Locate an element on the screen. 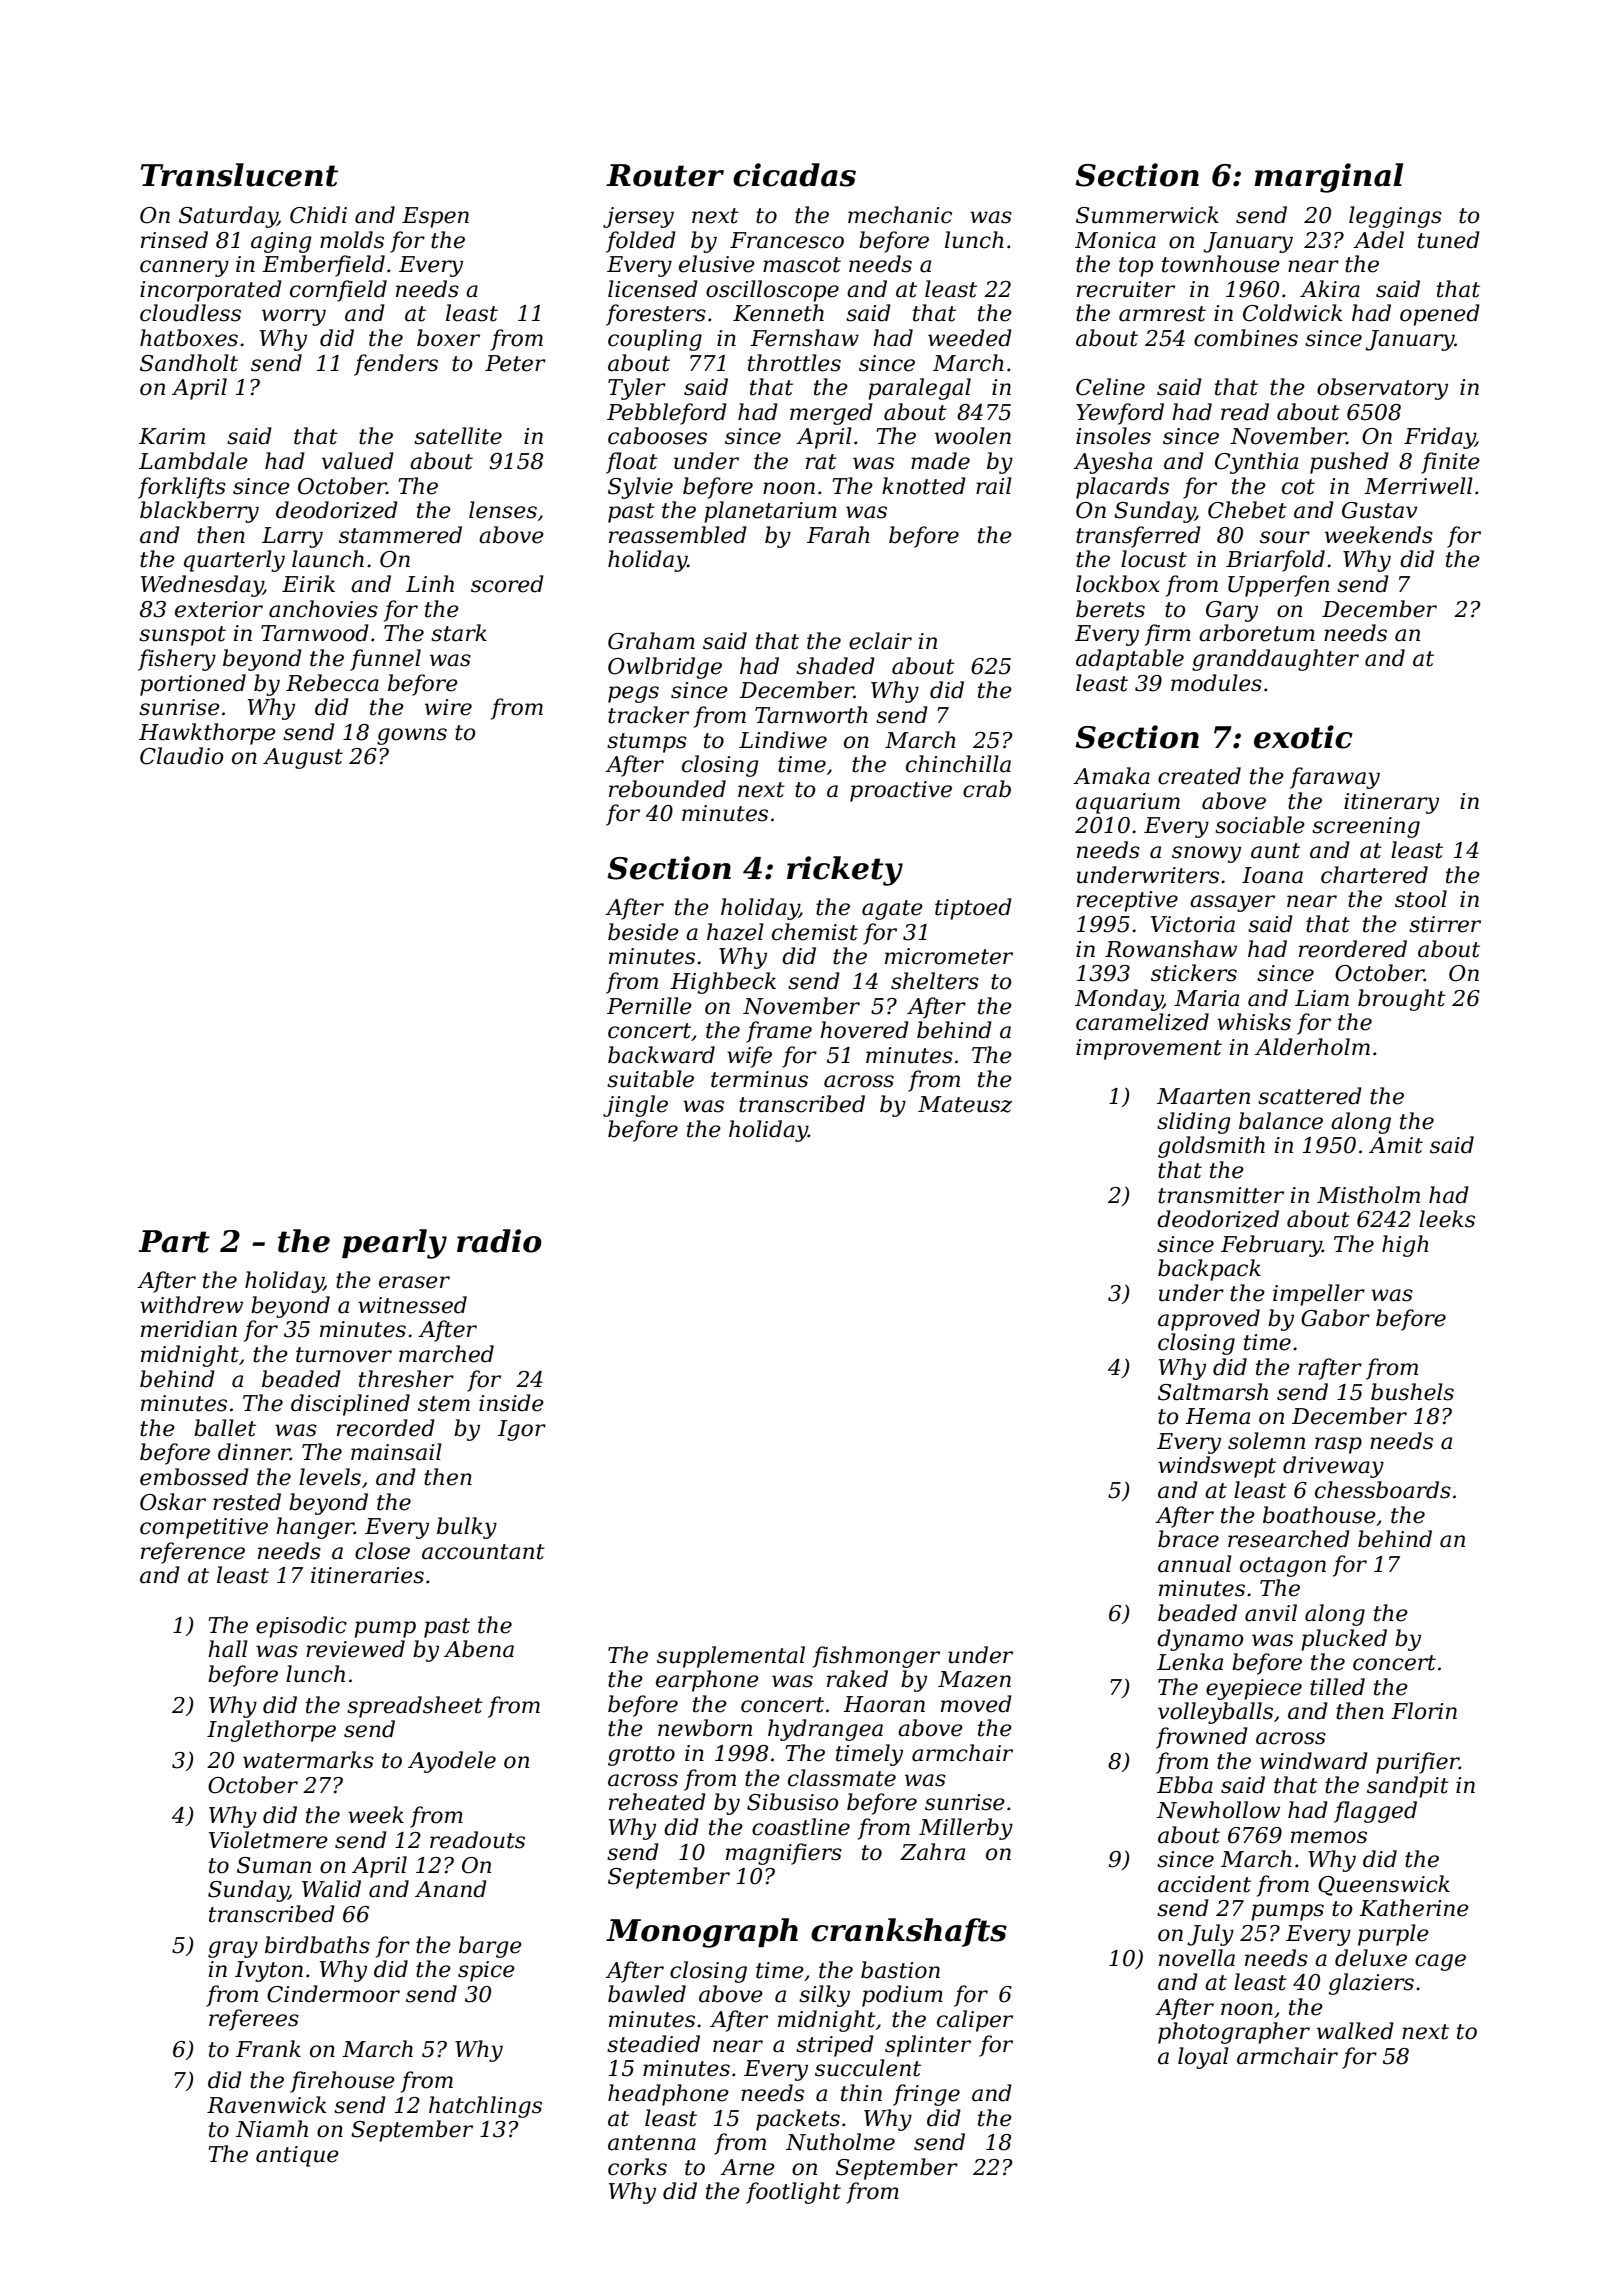  tracker is located at coordinates (648, 715).
